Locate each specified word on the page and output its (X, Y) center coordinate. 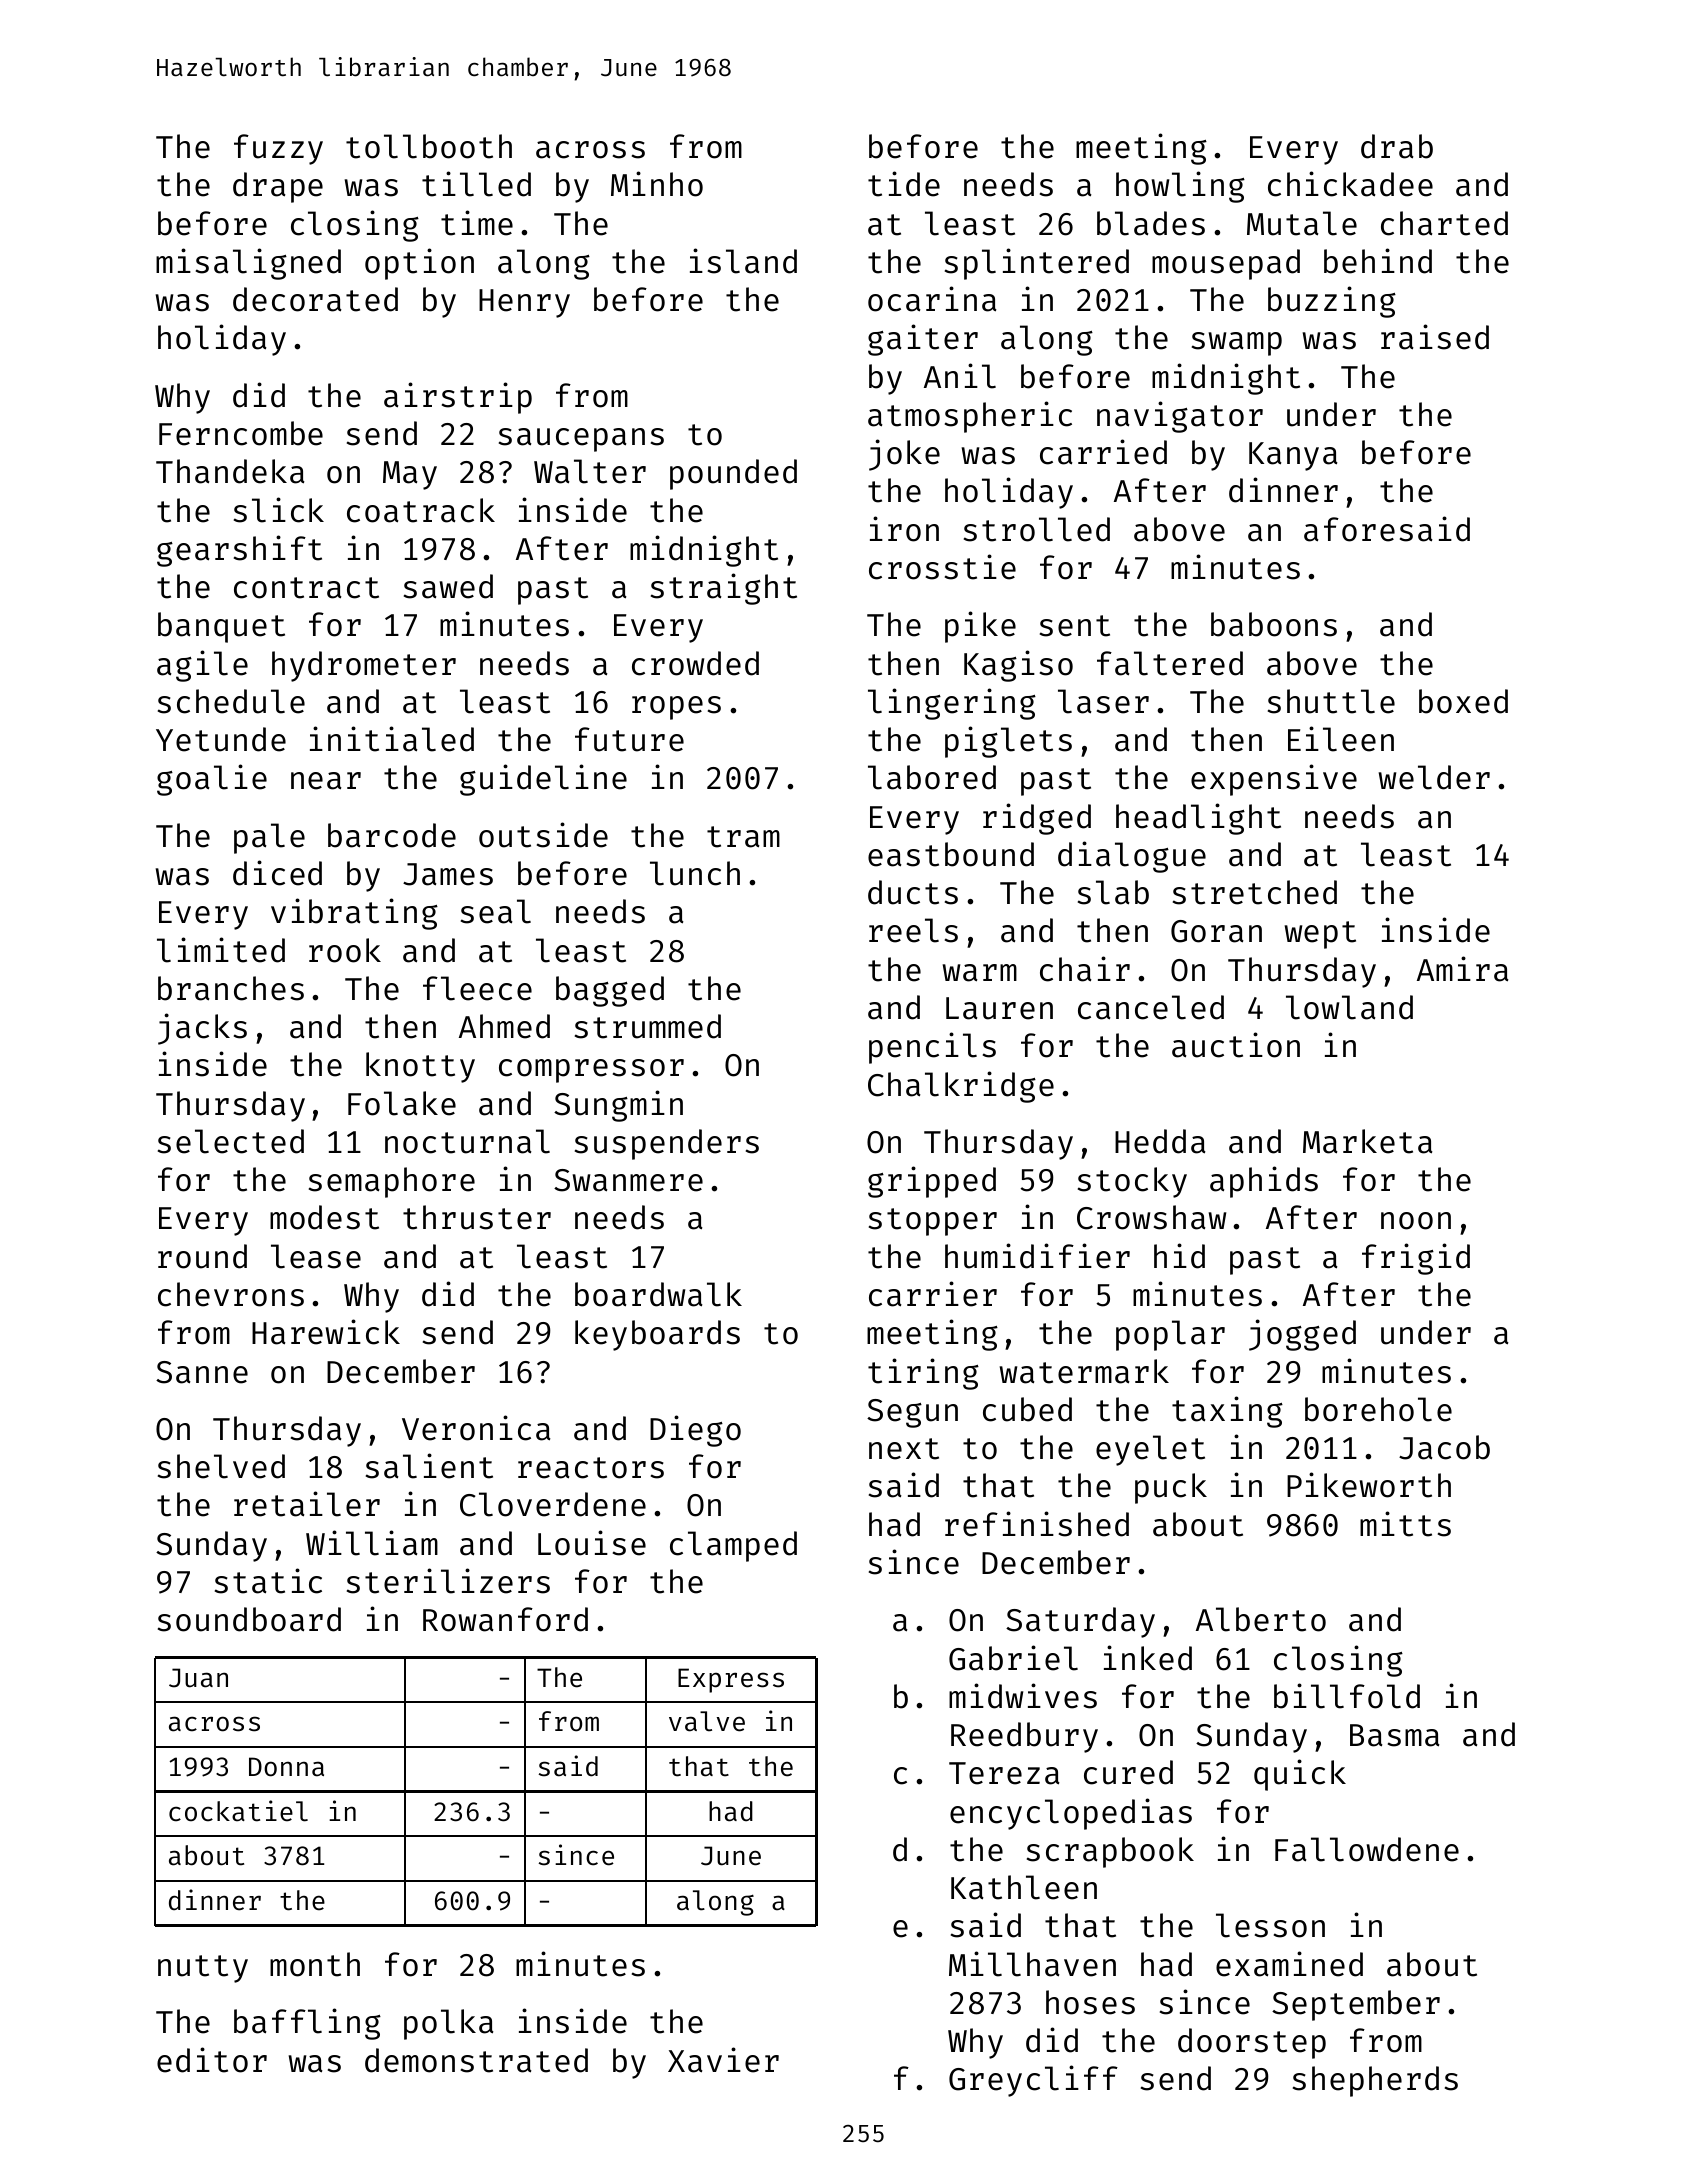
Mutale (1302, 223)
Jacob (1444, 1447)
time (477, 223)
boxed (1463, 701)
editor (212, 2060)
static (268, 1581)
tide (904, 184)
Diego (695, 1431)
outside (543, 835)
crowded (695, 663)
